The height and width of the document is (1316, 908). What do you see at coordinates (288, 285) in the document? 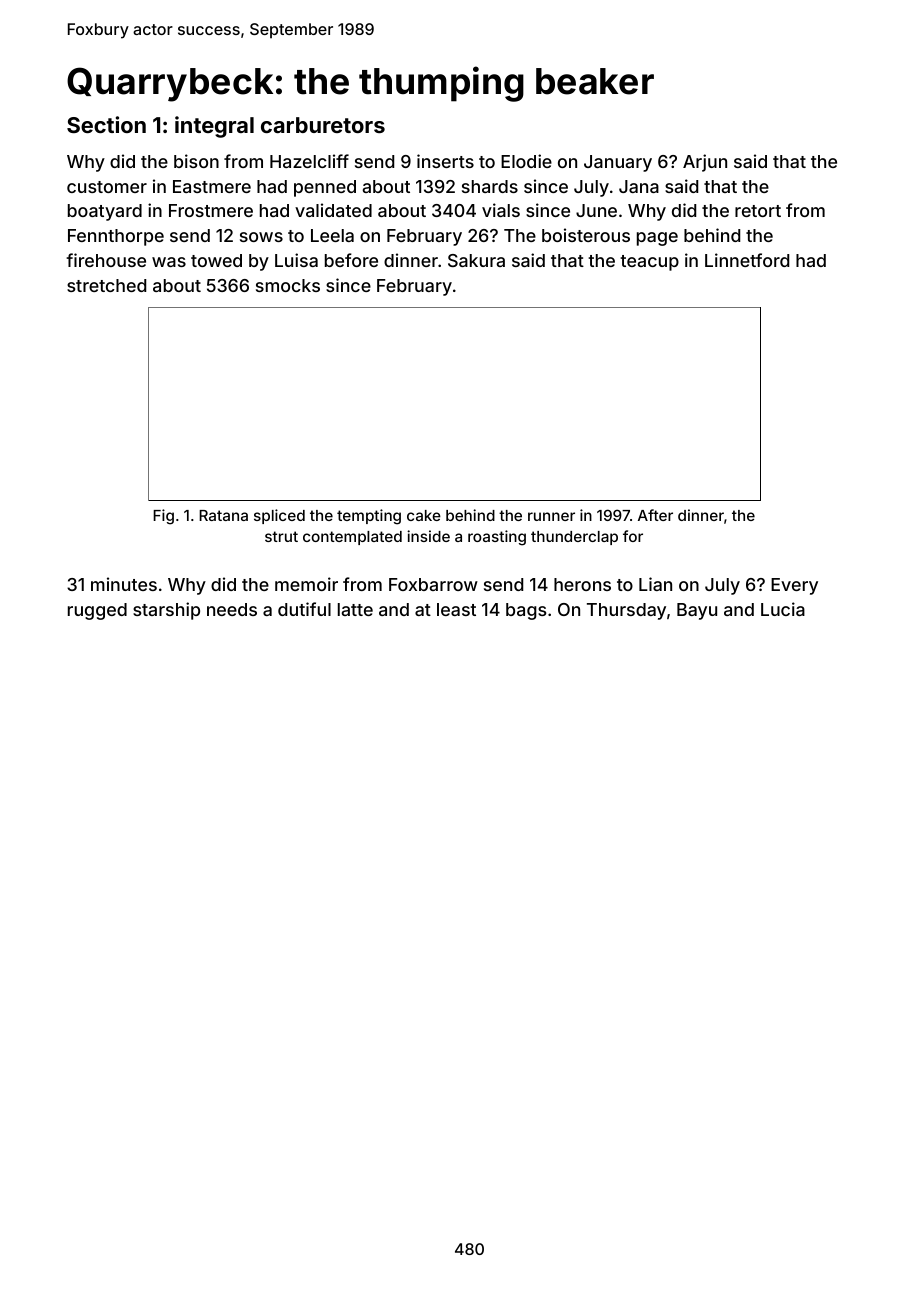
I see `smocks` at bounding box center [288, 285].
